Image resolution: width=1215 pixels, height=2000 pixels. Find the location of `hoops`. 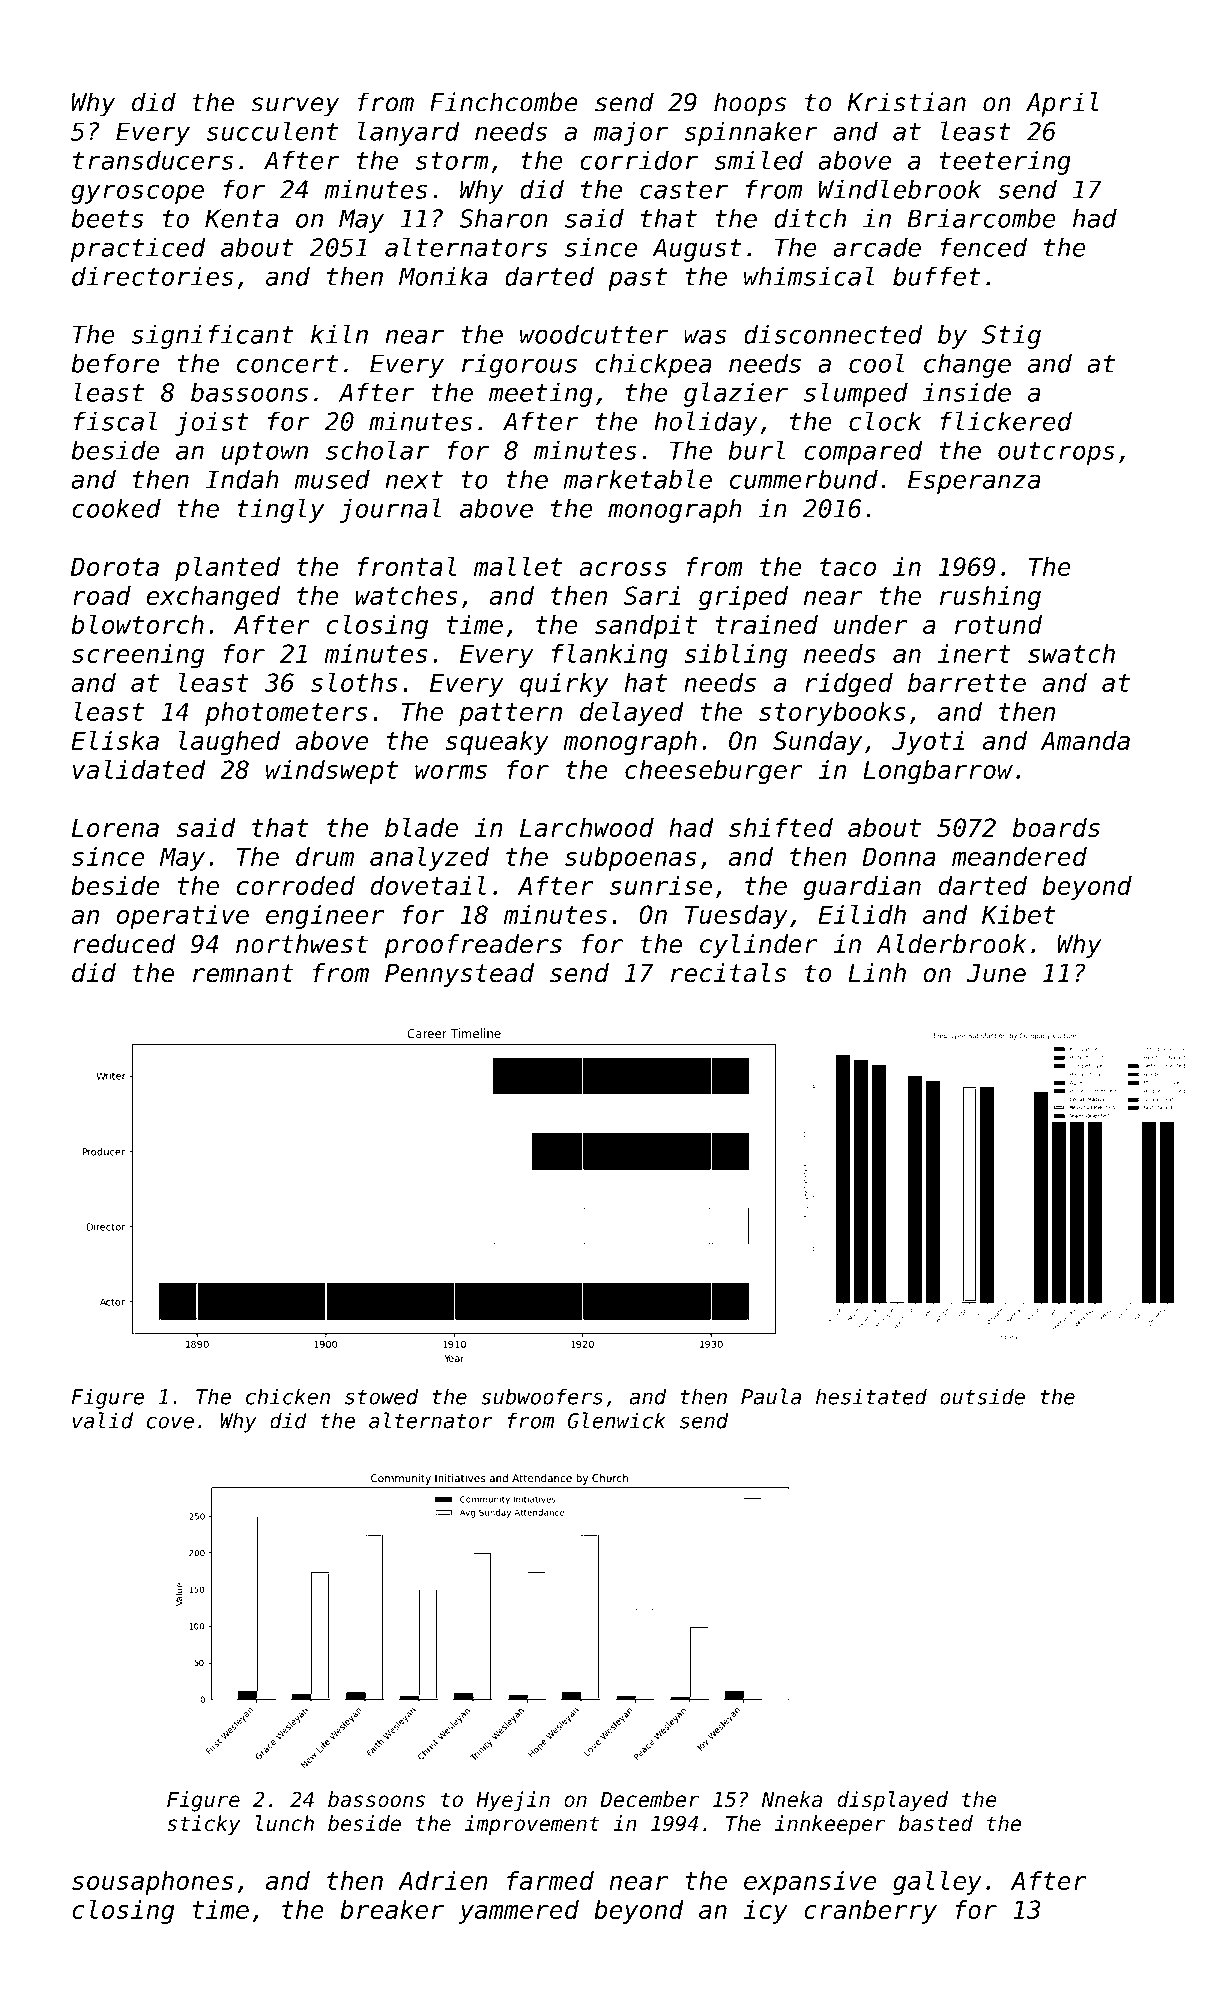

hoops is located at coordinates (750, 104).
